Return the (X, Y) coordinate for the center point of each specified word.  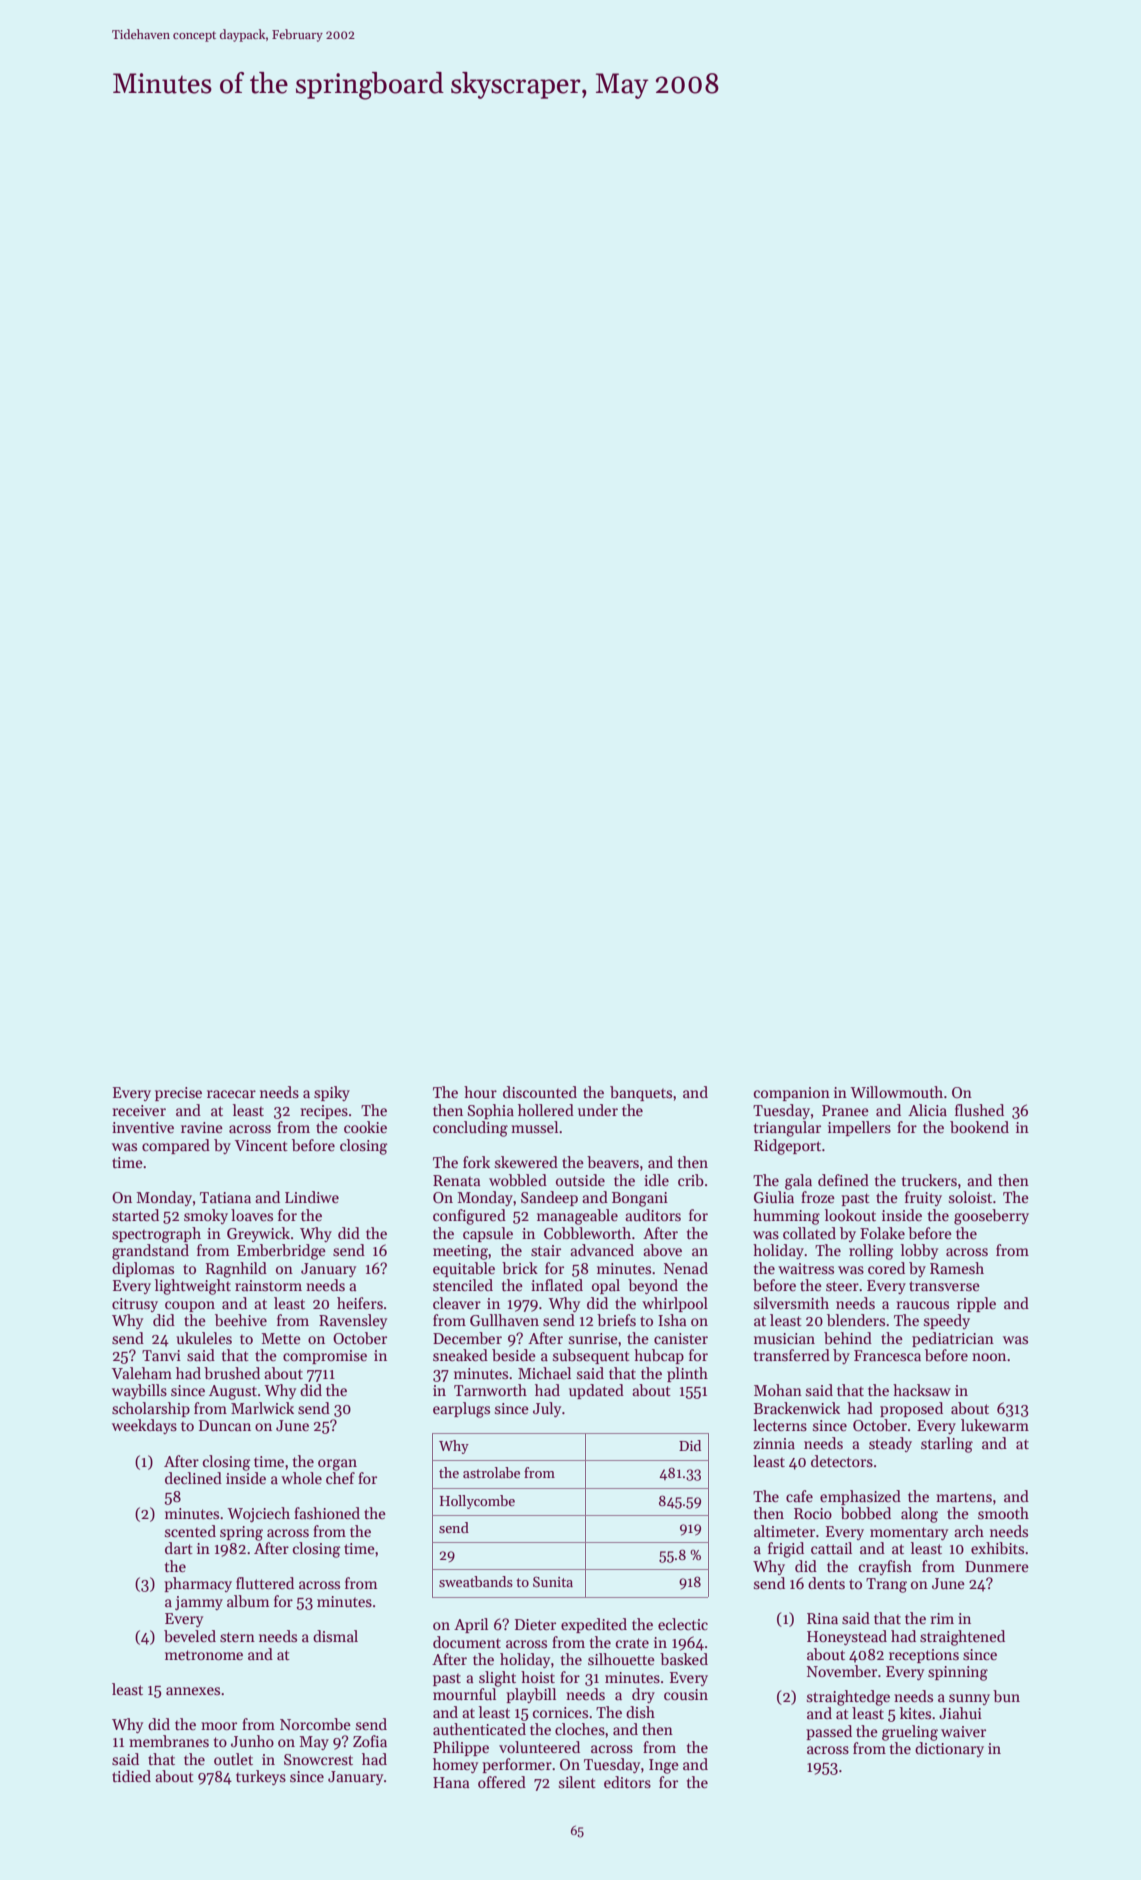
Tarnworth (490, 1390)
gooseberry (991, 1217)
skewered (526, 1162)
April (471, 1625)
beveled (190, 1636)
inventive (143, 1127)
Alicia (927, 1110)
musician (784, 1338)
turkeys (261, 1777)
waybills (139, 1391)
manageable (577, 1217)
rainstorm (268, 1285)
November (842, 1671)
